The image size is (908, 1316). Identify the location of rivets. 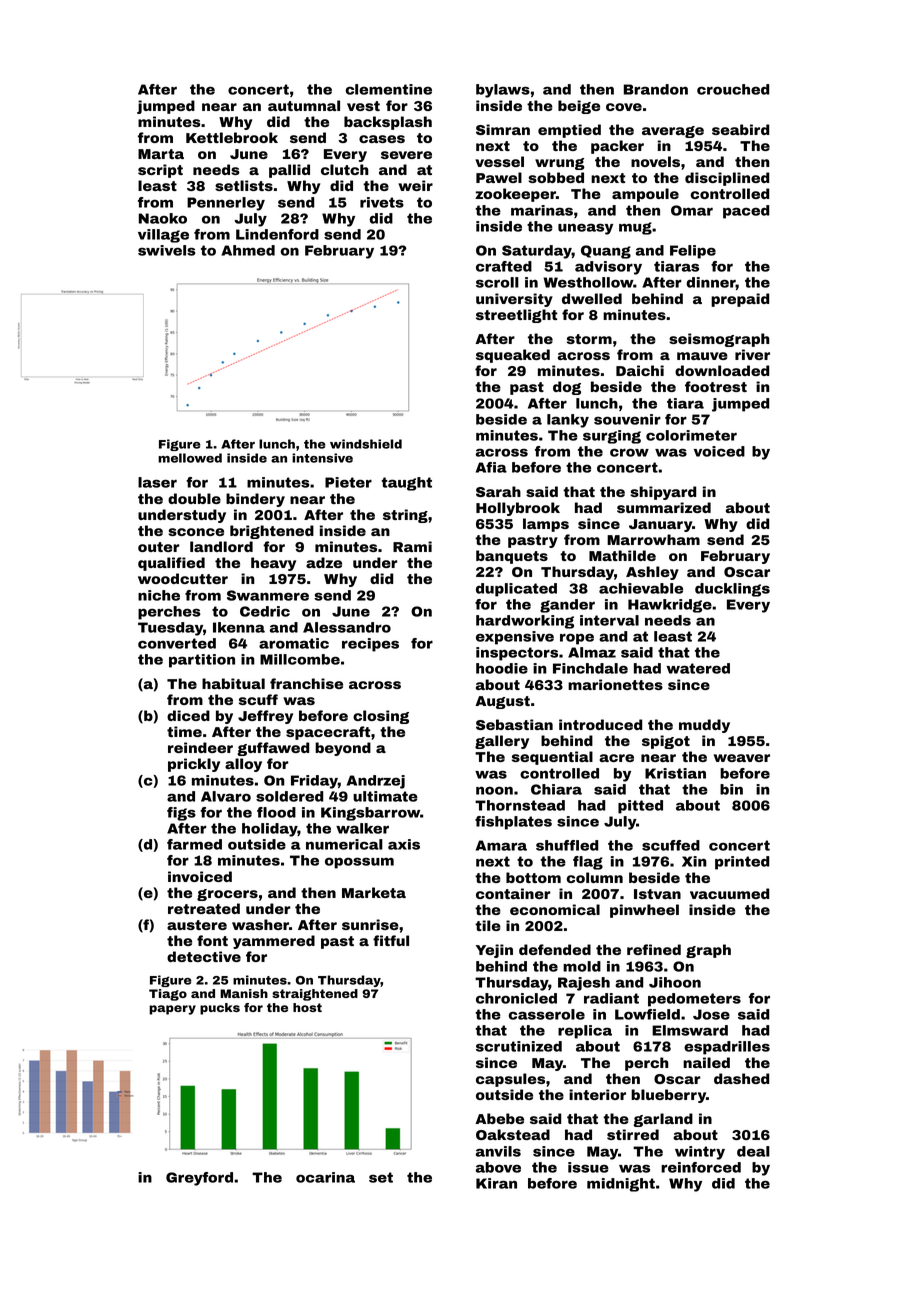
(382, 202).
